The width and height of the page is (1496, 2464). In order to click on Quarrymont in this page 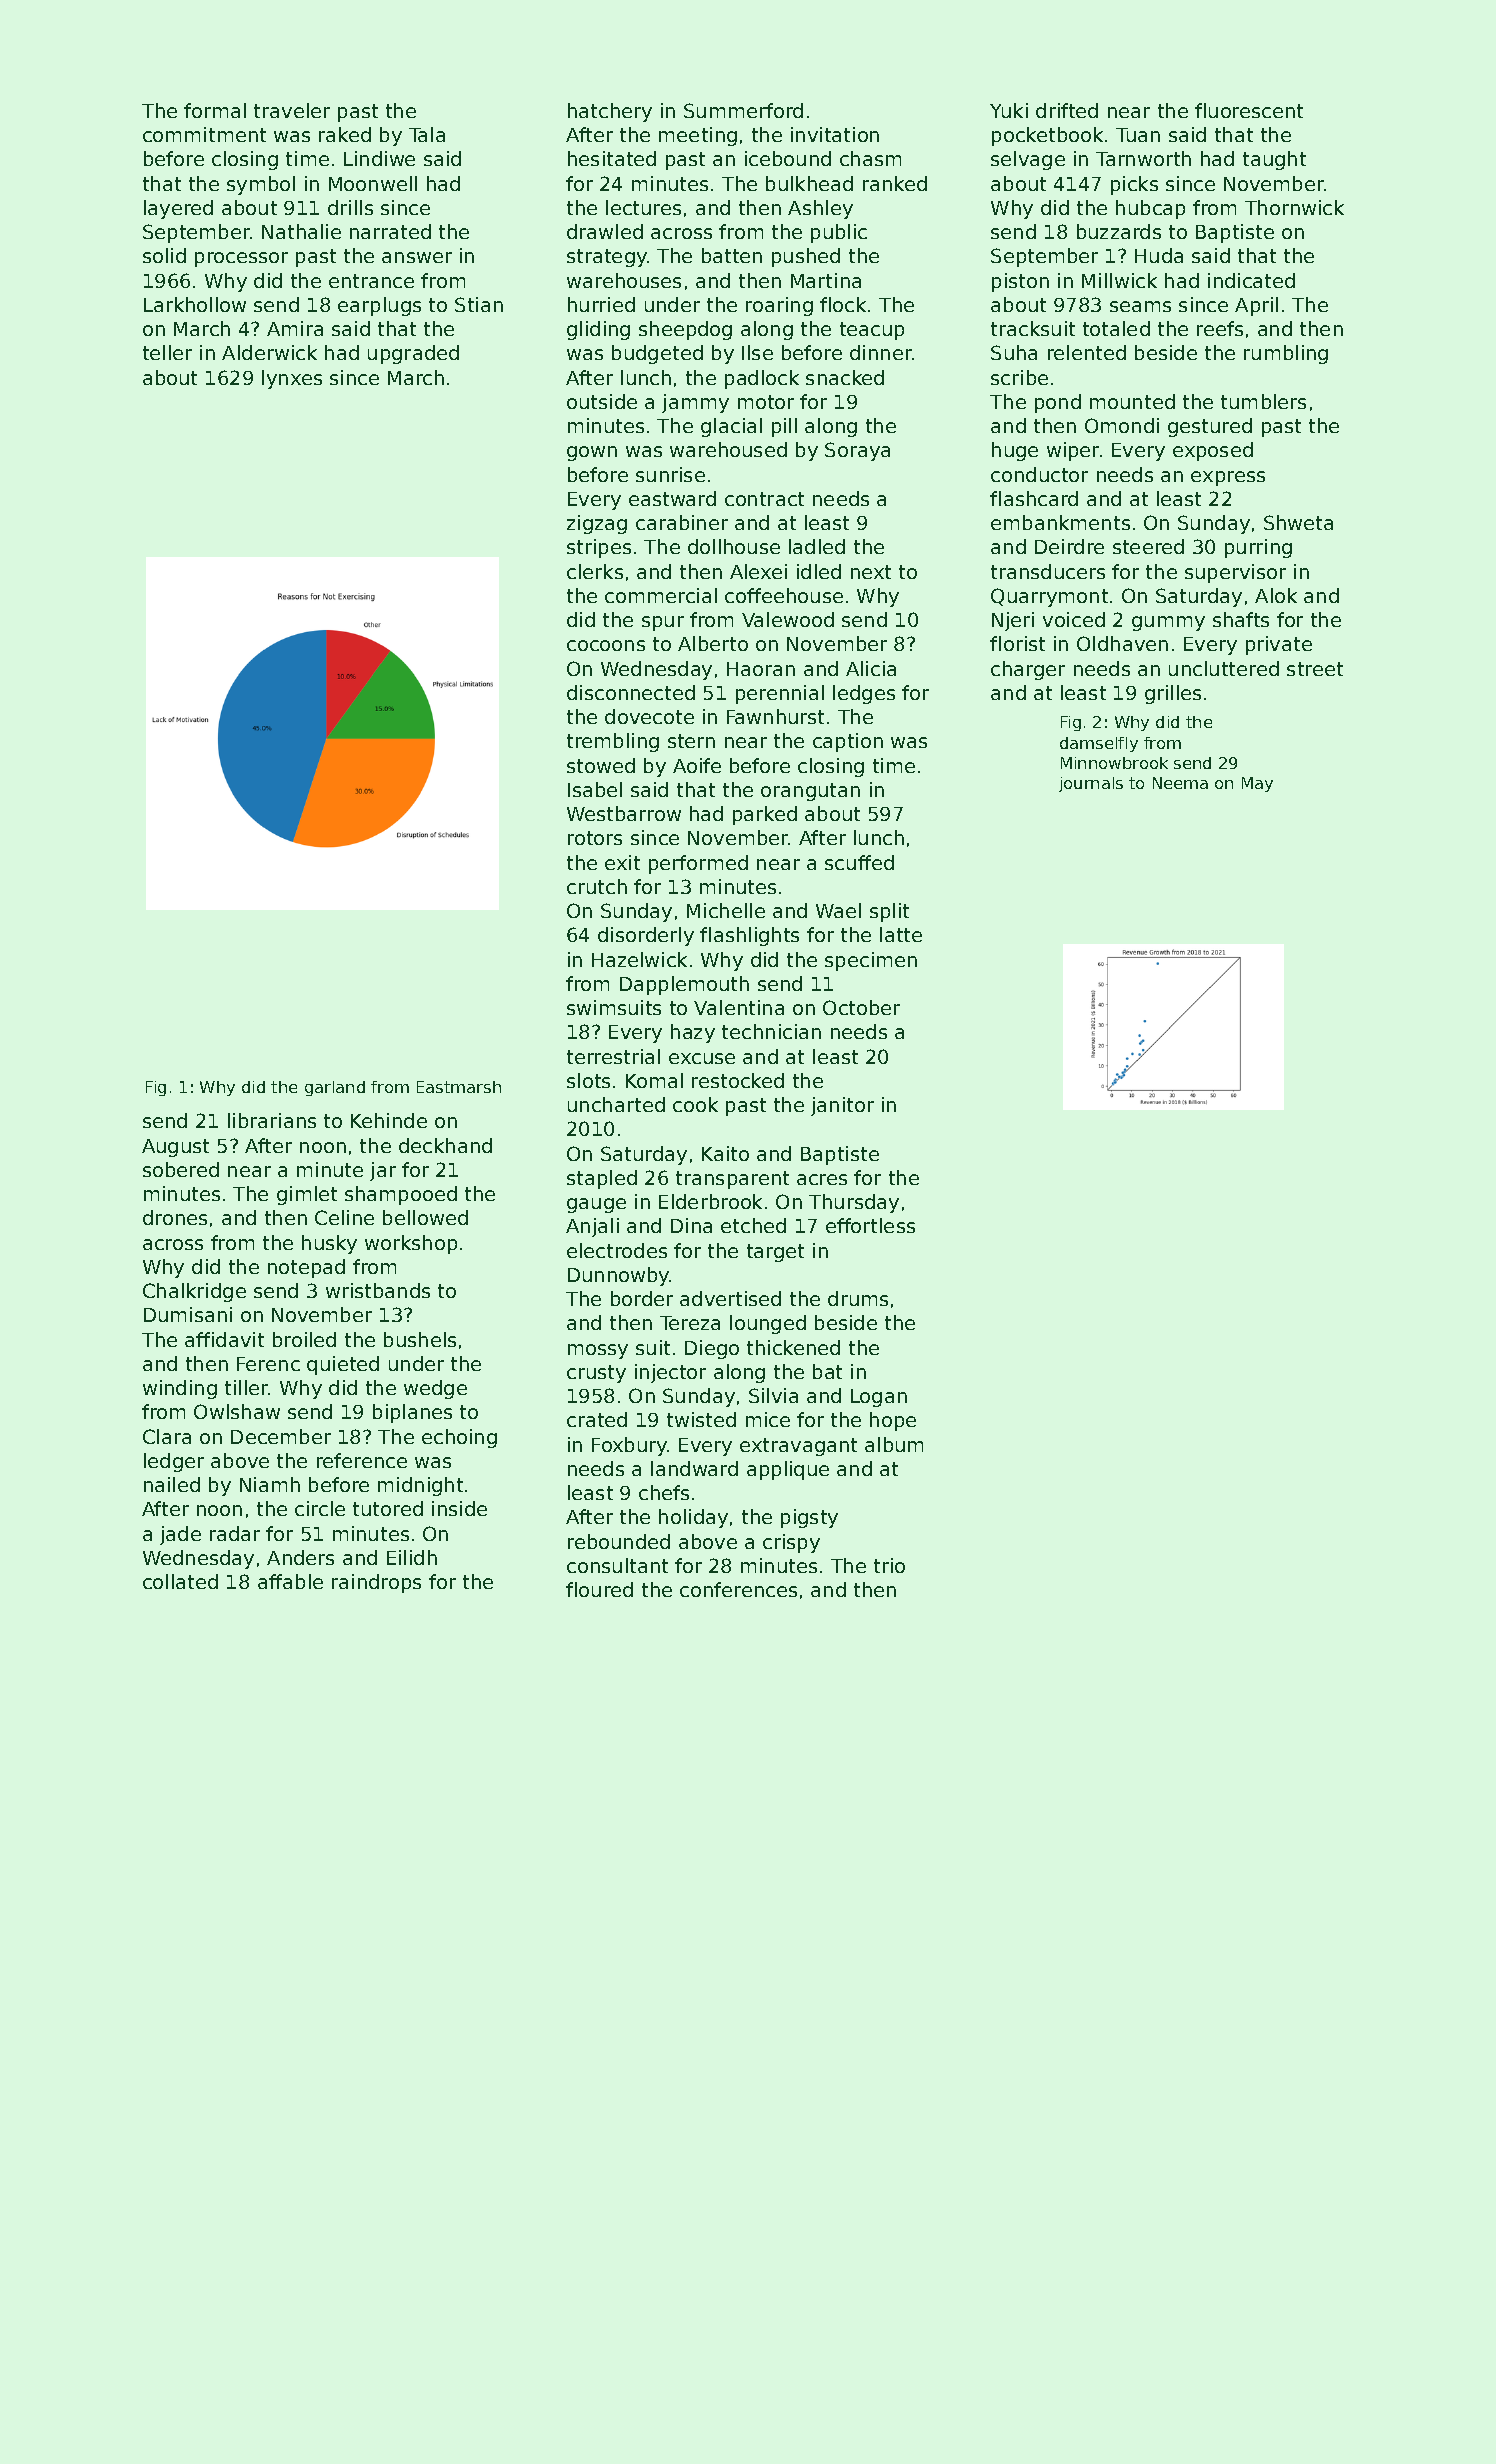, I will do `click(1049, 597)`.
